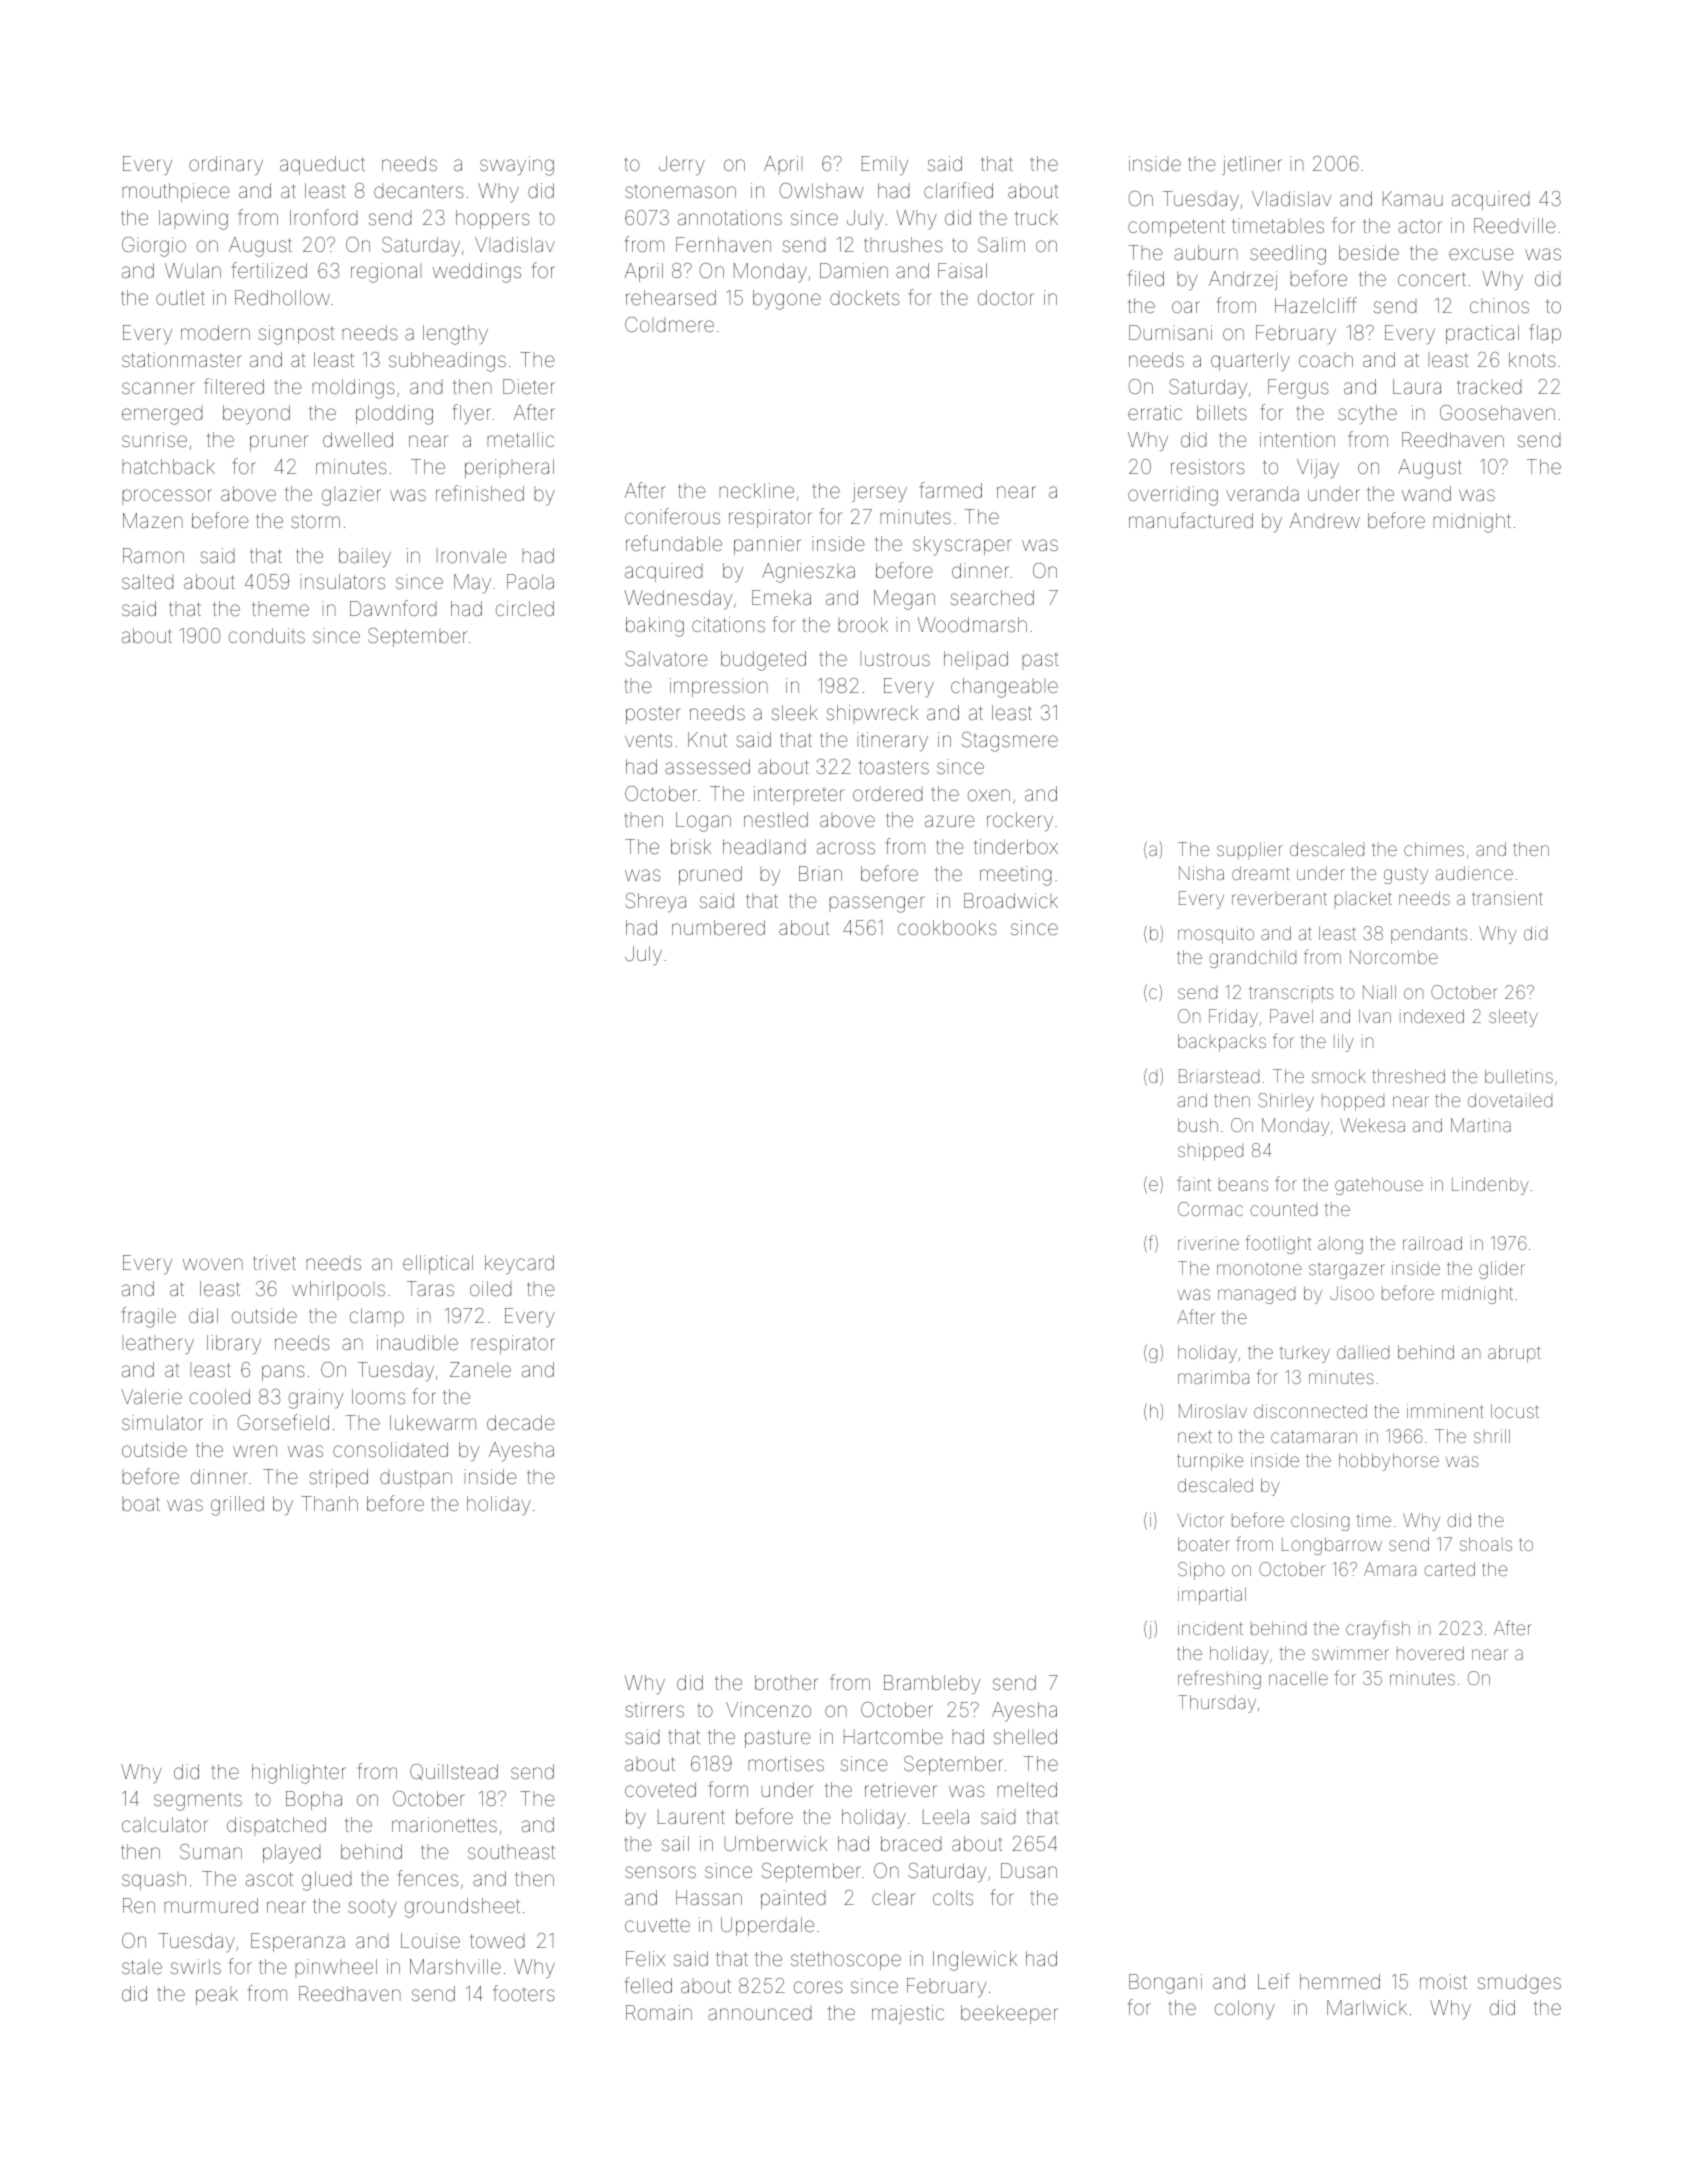  Describe the element at coordinates (182, 359) in the page. I see `stationmaster` at that location.
